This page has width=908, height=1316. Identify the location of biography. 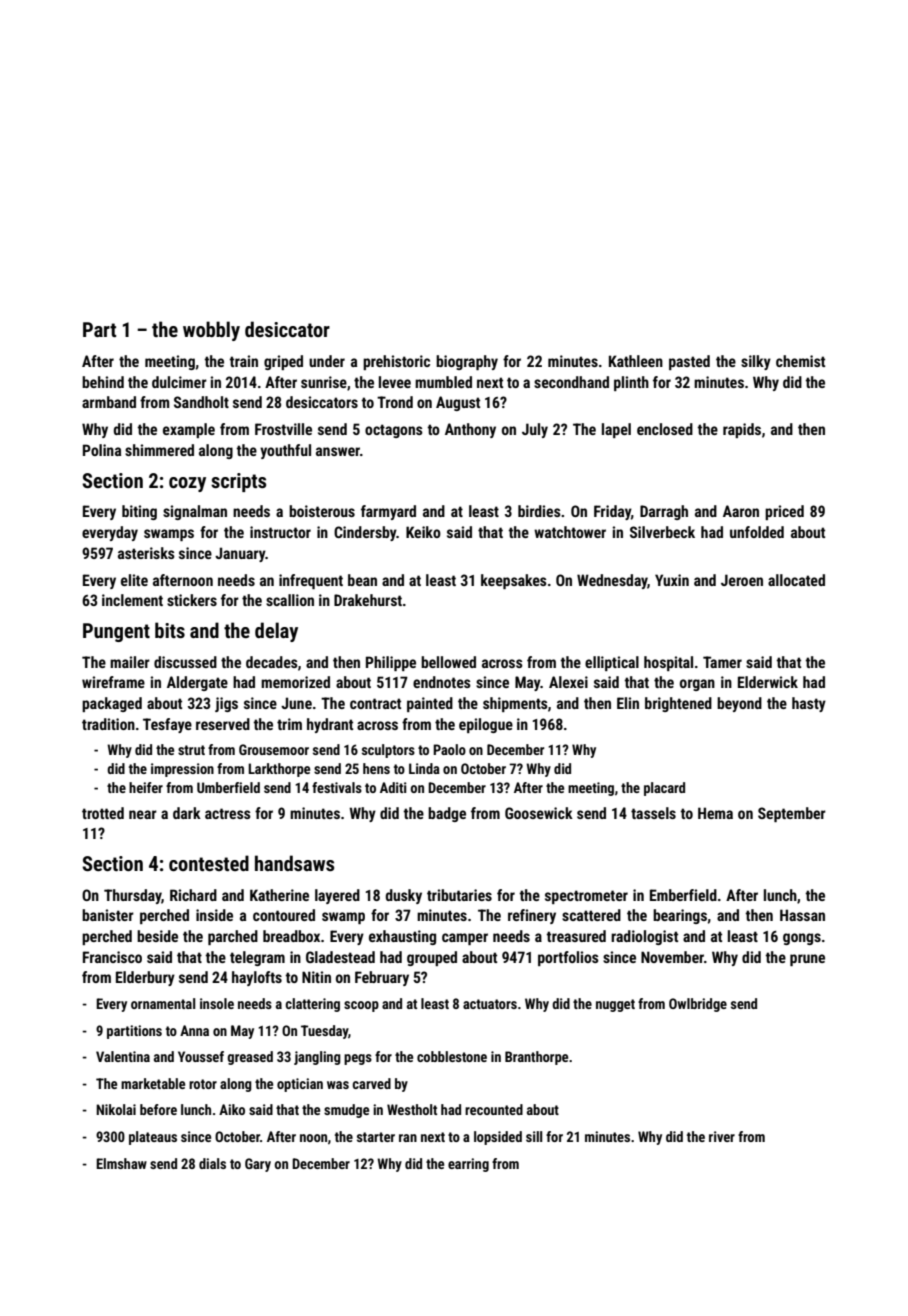
(467, 362).
